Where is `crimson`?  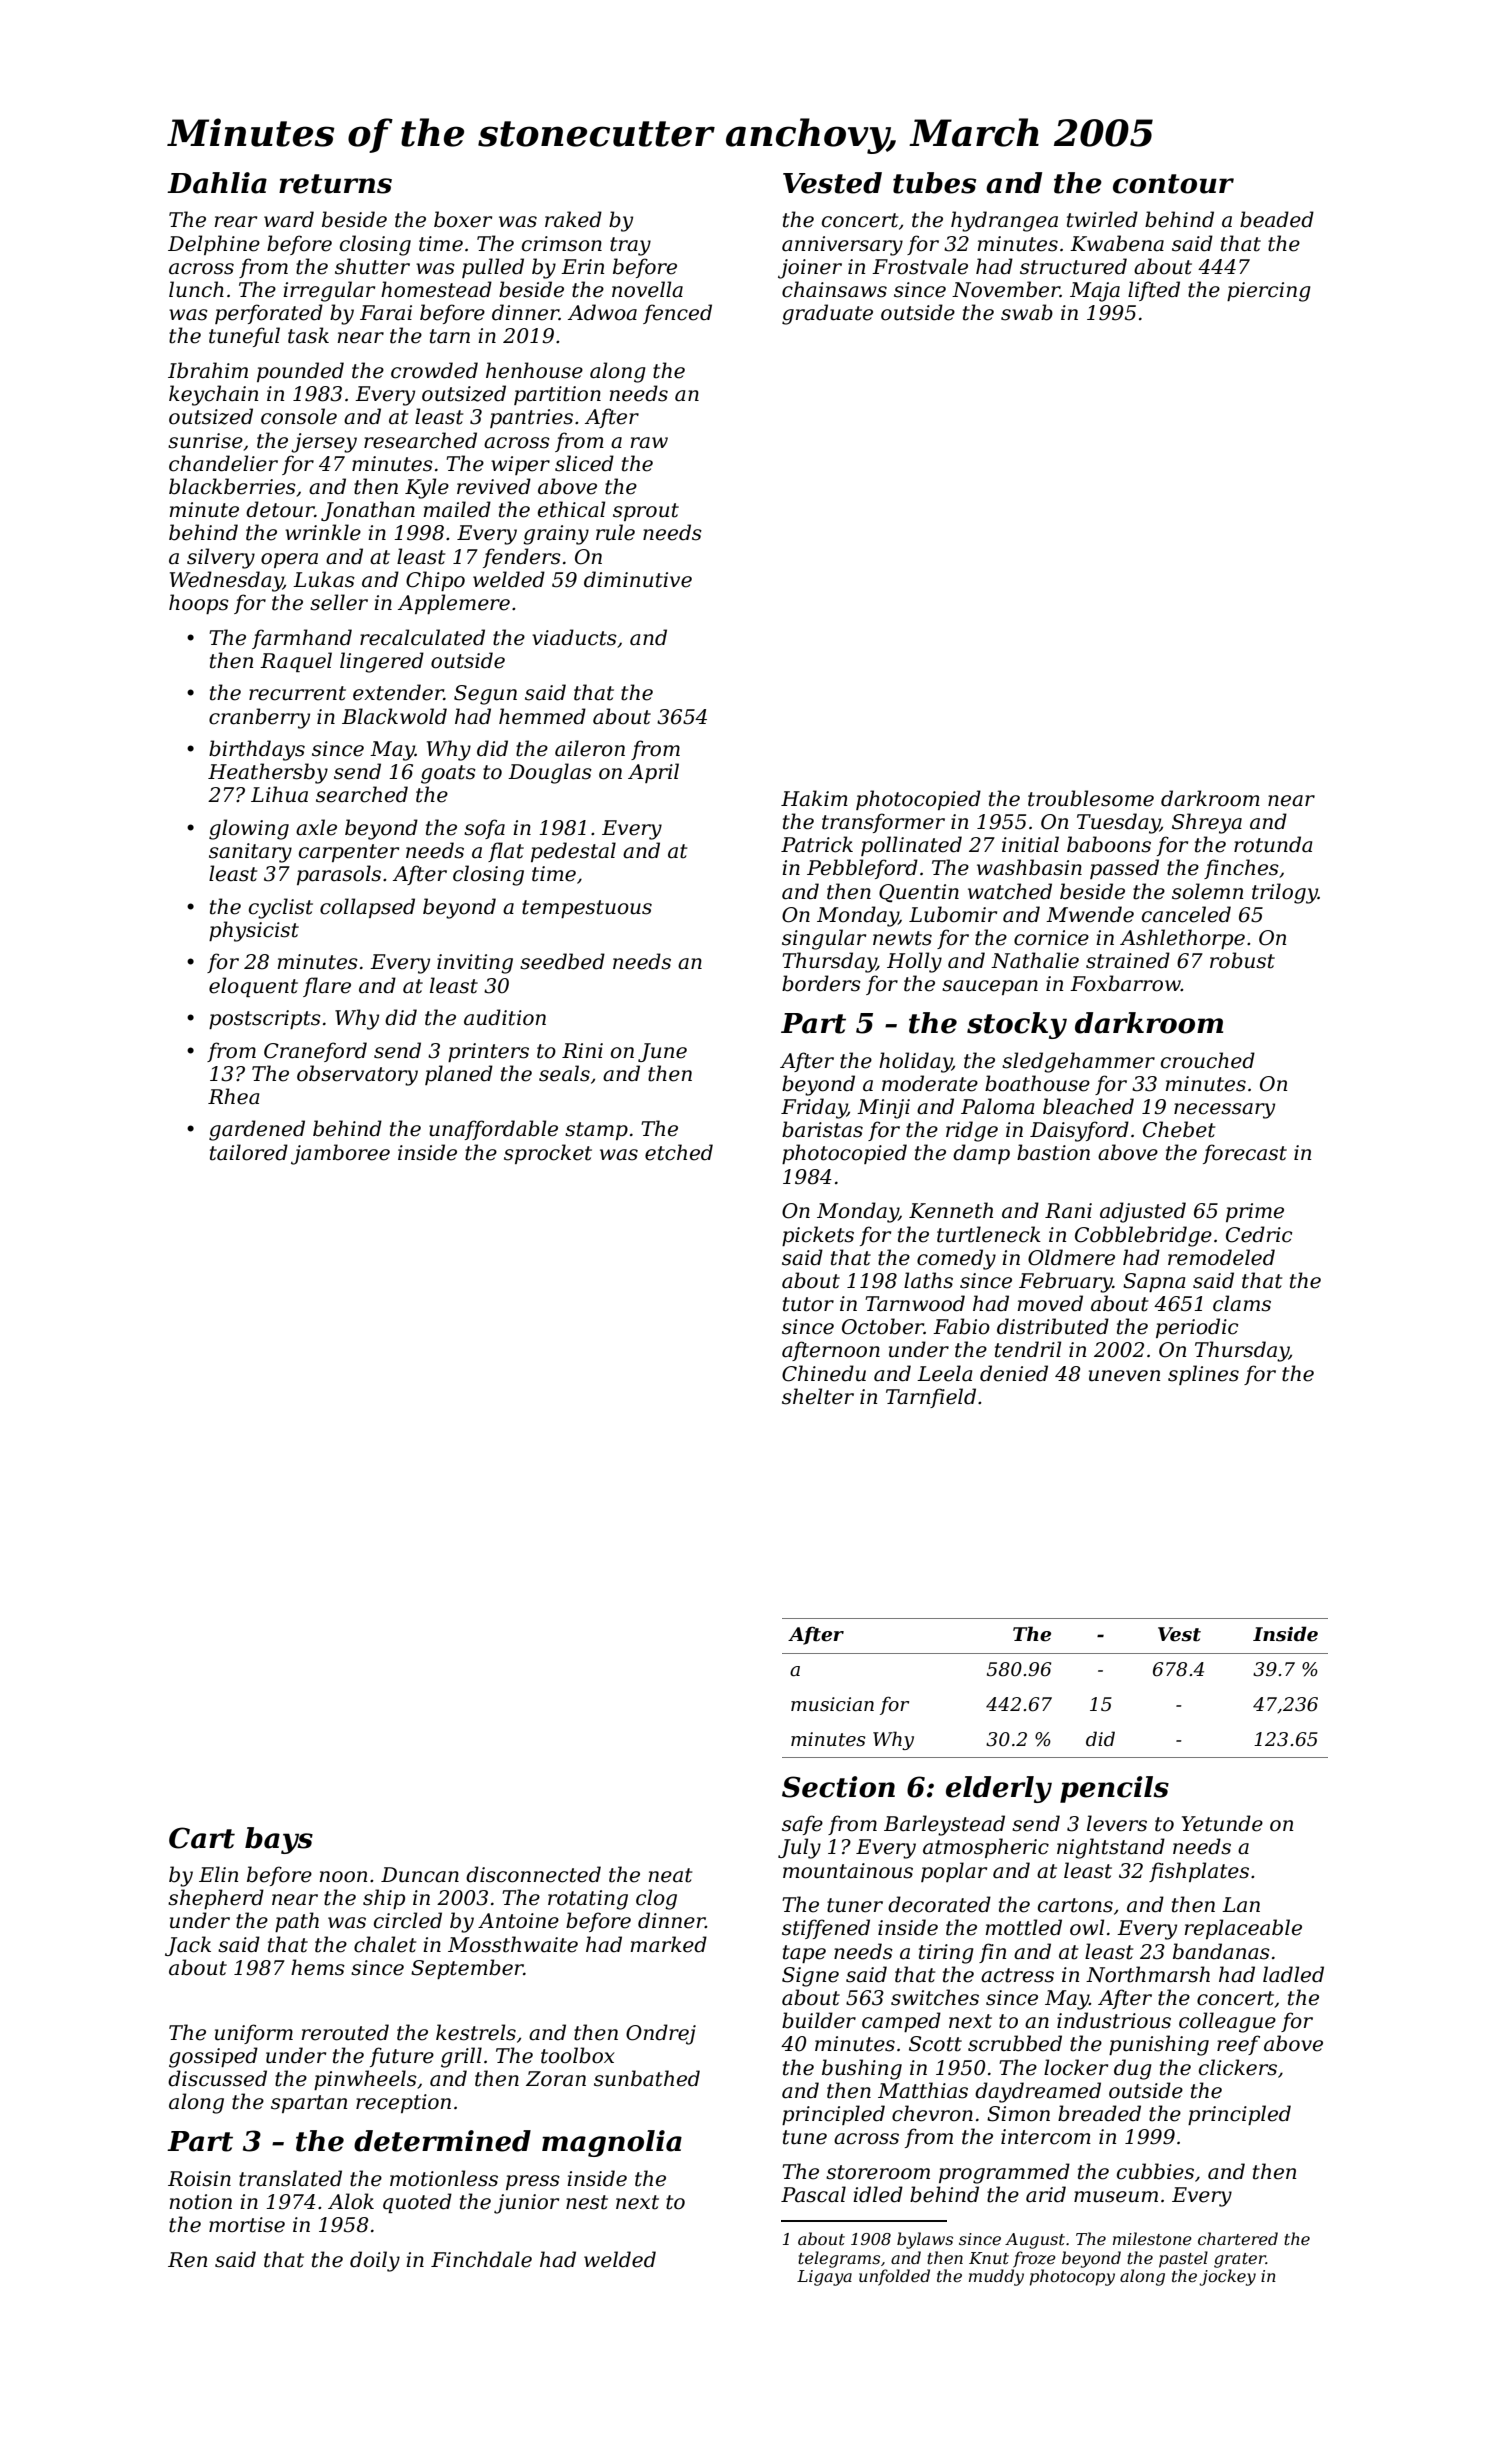 crimson is located at coordinates (562, 244).
